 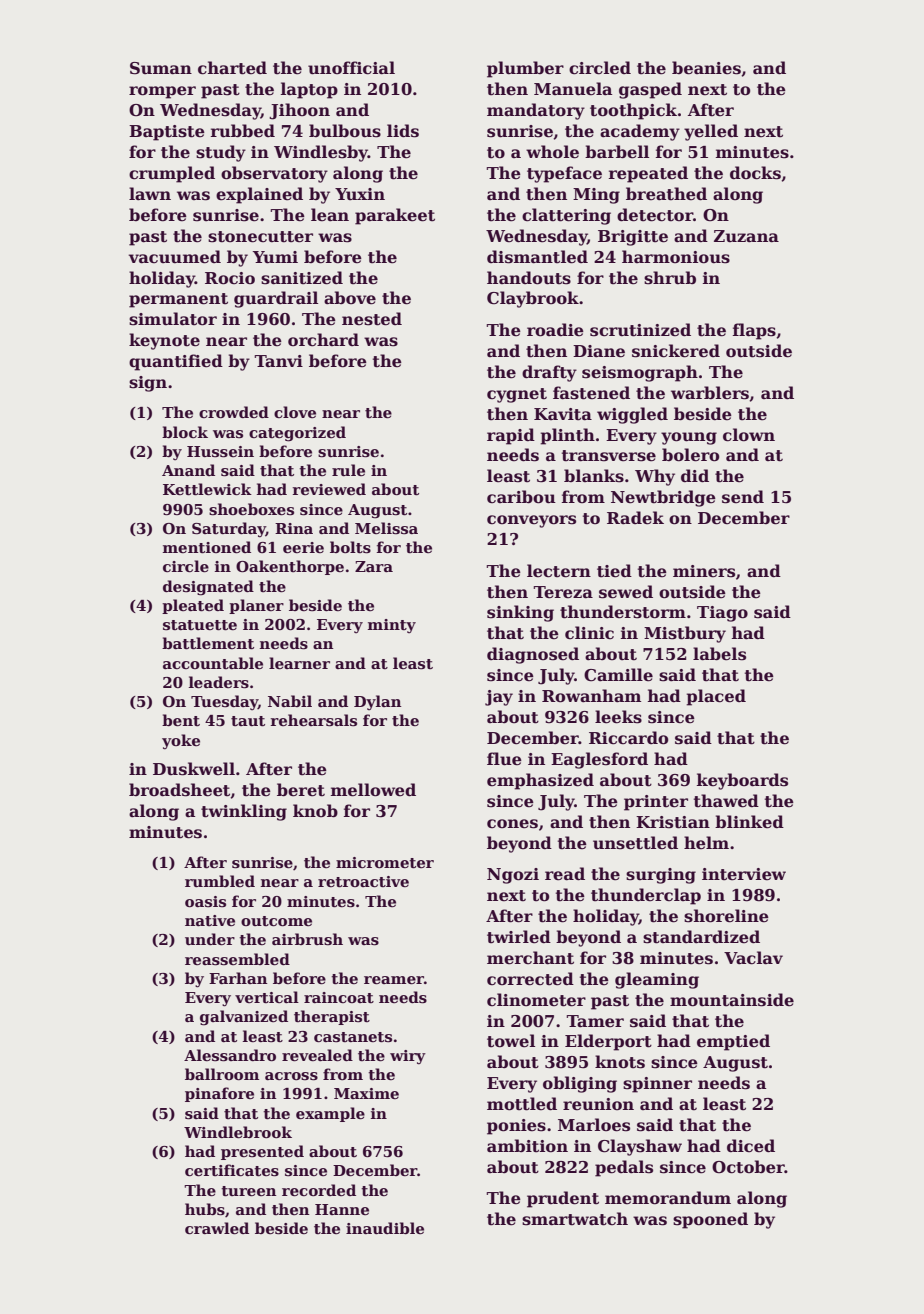 I want to click on accountable, so click(x=213, y=663).
